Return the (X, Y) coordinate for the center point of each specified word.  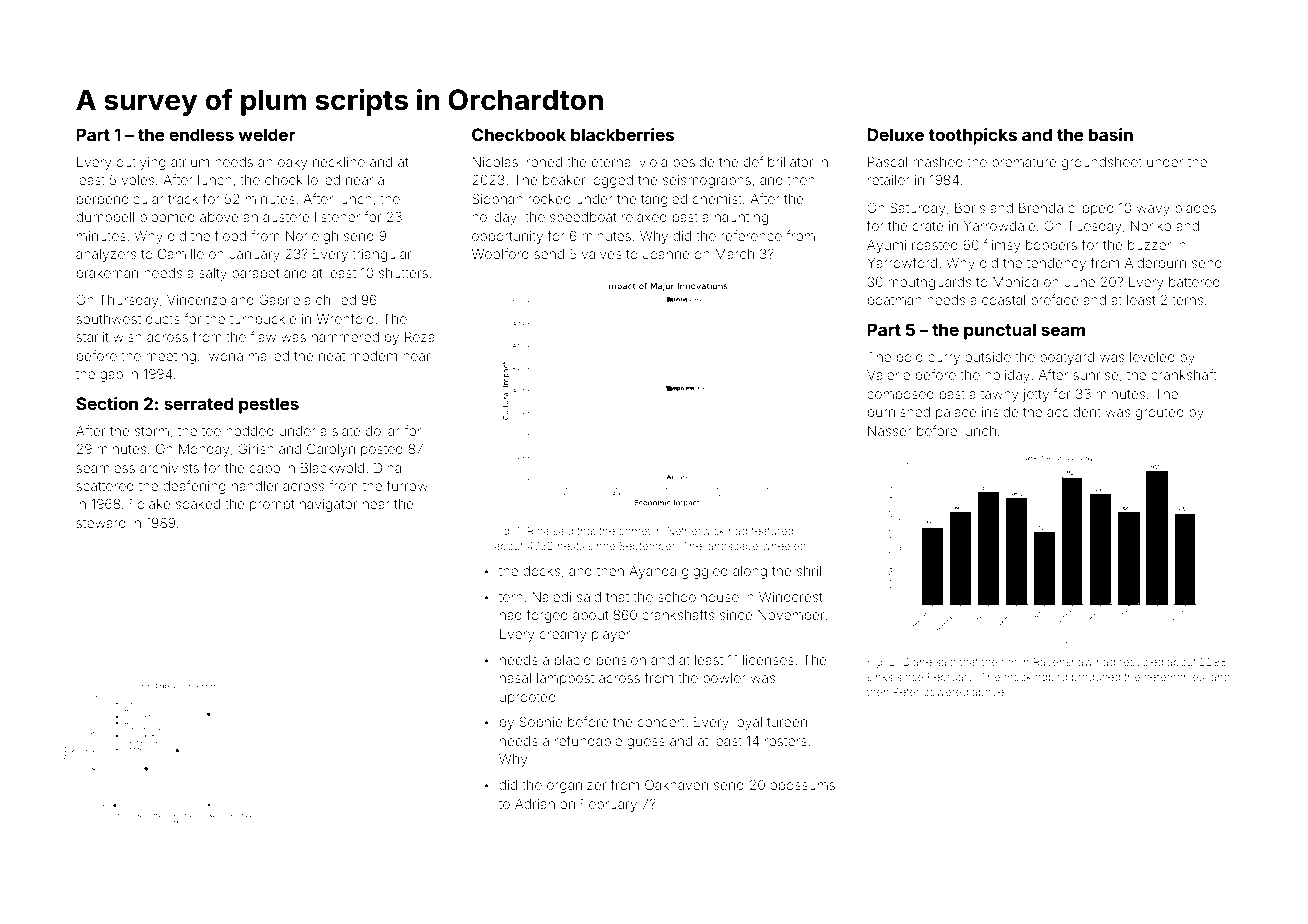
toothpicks (972, 136)
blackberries (622, 134)
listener (337, 217)
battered (1194, 282)
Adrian (535, 804)
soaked (198, 504)
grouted (1160, 413)
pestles (269, 405)
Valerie (888, 375)
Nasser (890, 431)
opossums (802, 787)
